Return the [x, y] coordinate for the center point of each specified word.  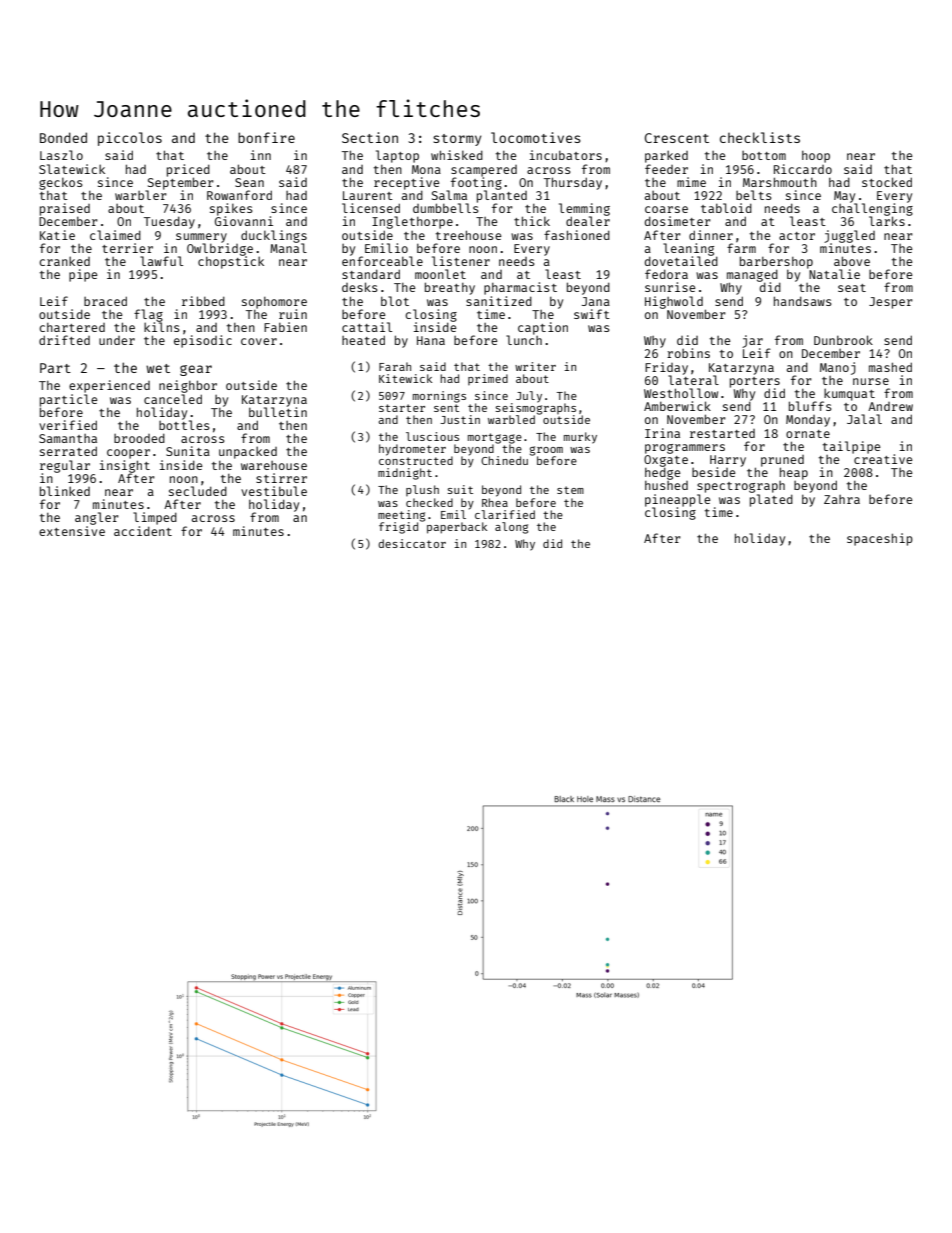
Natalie [834, 274]
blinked [65, 491]
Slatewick [72, 169]
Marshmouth [780, 182]
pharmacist [520, 288]
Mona [426, 169]
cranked [64, 261]
